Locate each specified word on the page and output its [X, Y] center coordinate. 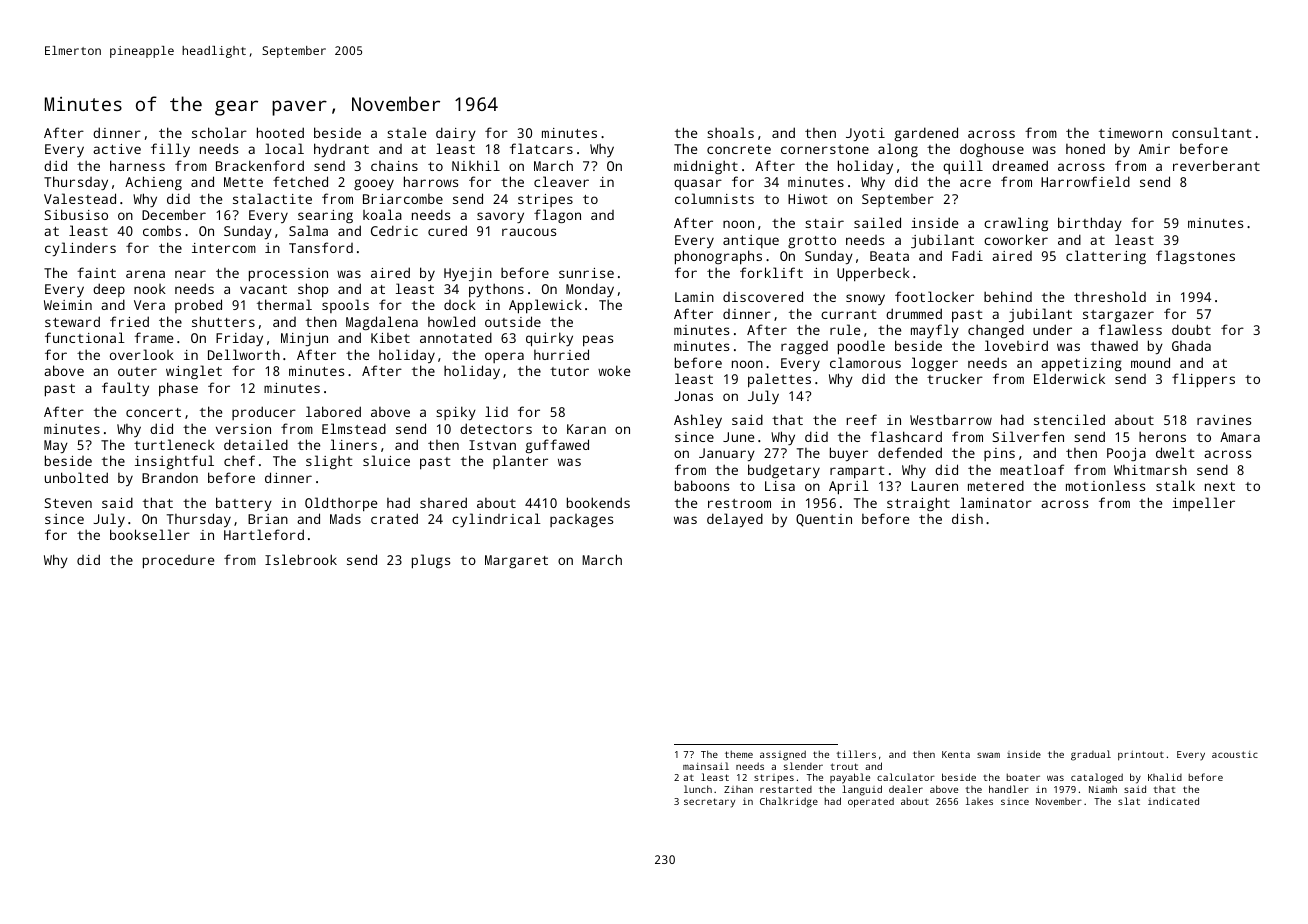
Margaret [516, 561]
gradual [1091, 755]
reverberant [1216, 165]
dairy [456, 134]
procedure [178, 562]
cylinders [80, 249]
